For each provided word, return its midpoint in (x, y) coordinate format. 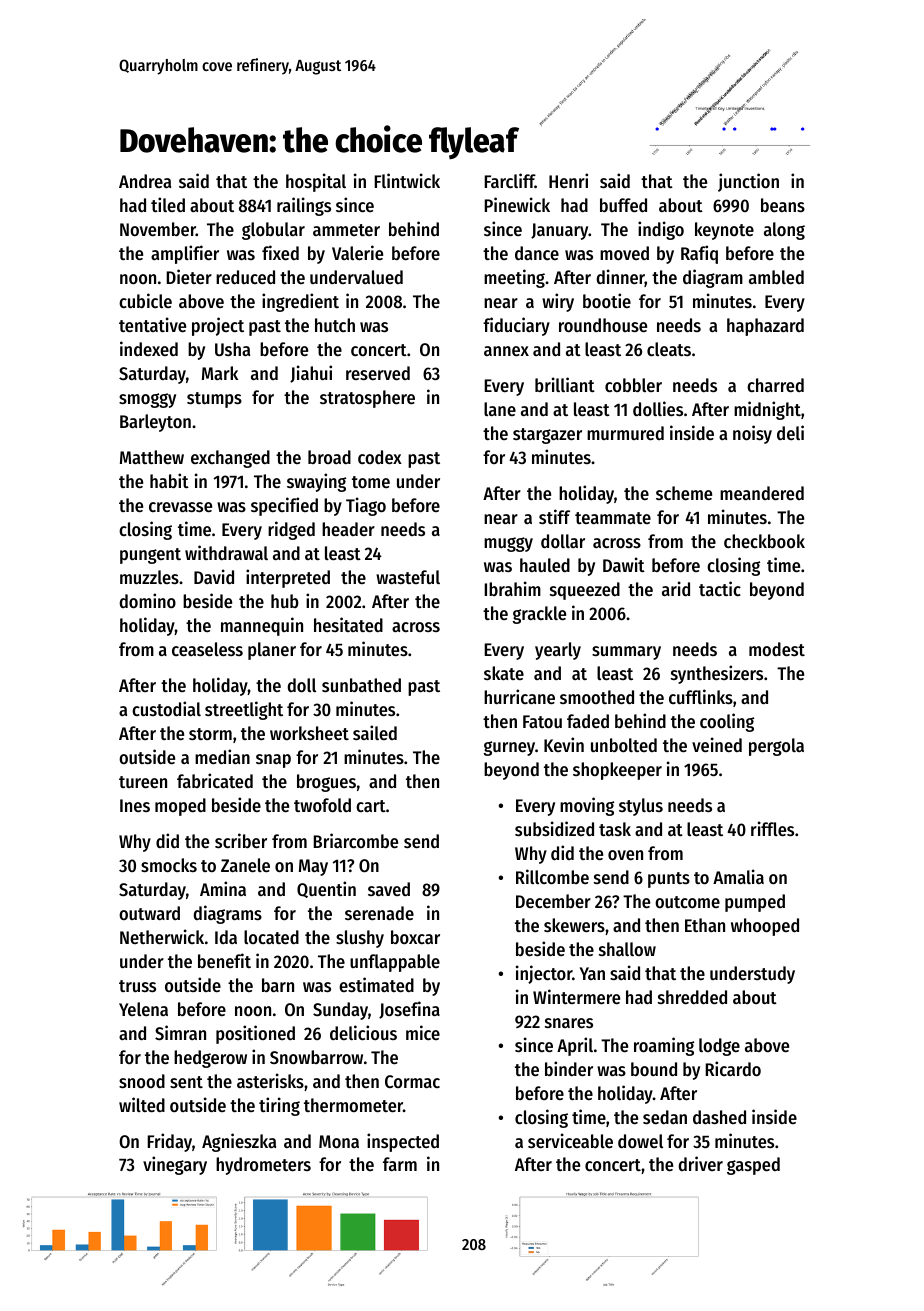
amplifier (185, 254)
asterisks (270, 1080)
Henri (568, 180)
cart (371, 806)
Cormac (412, 1081)
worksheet (309, 733)
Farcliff (509, 180)
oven (625, 855)
